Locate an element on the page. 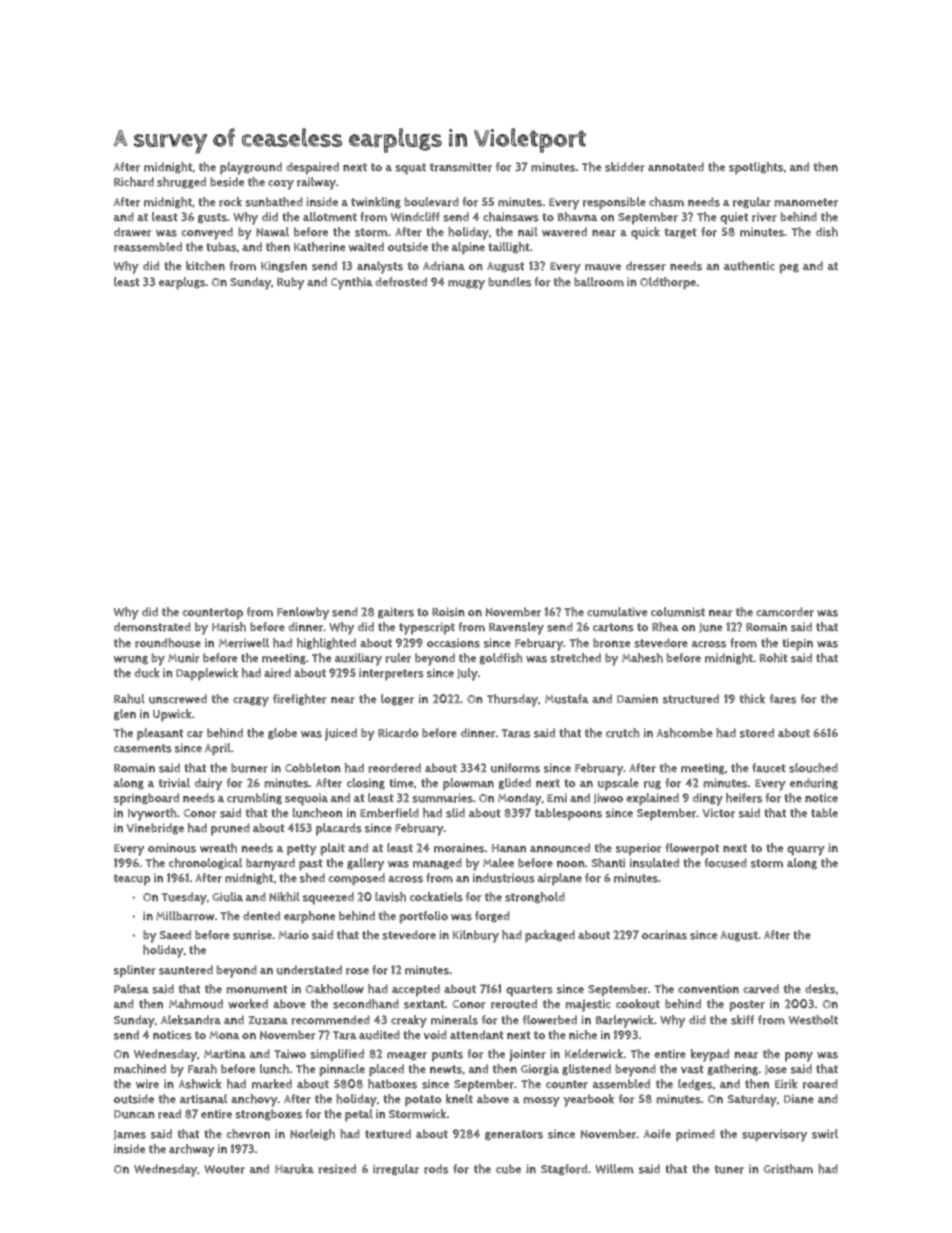 This page has height=1233, width=952. Duncan is located at coordinates (134, 1114).
